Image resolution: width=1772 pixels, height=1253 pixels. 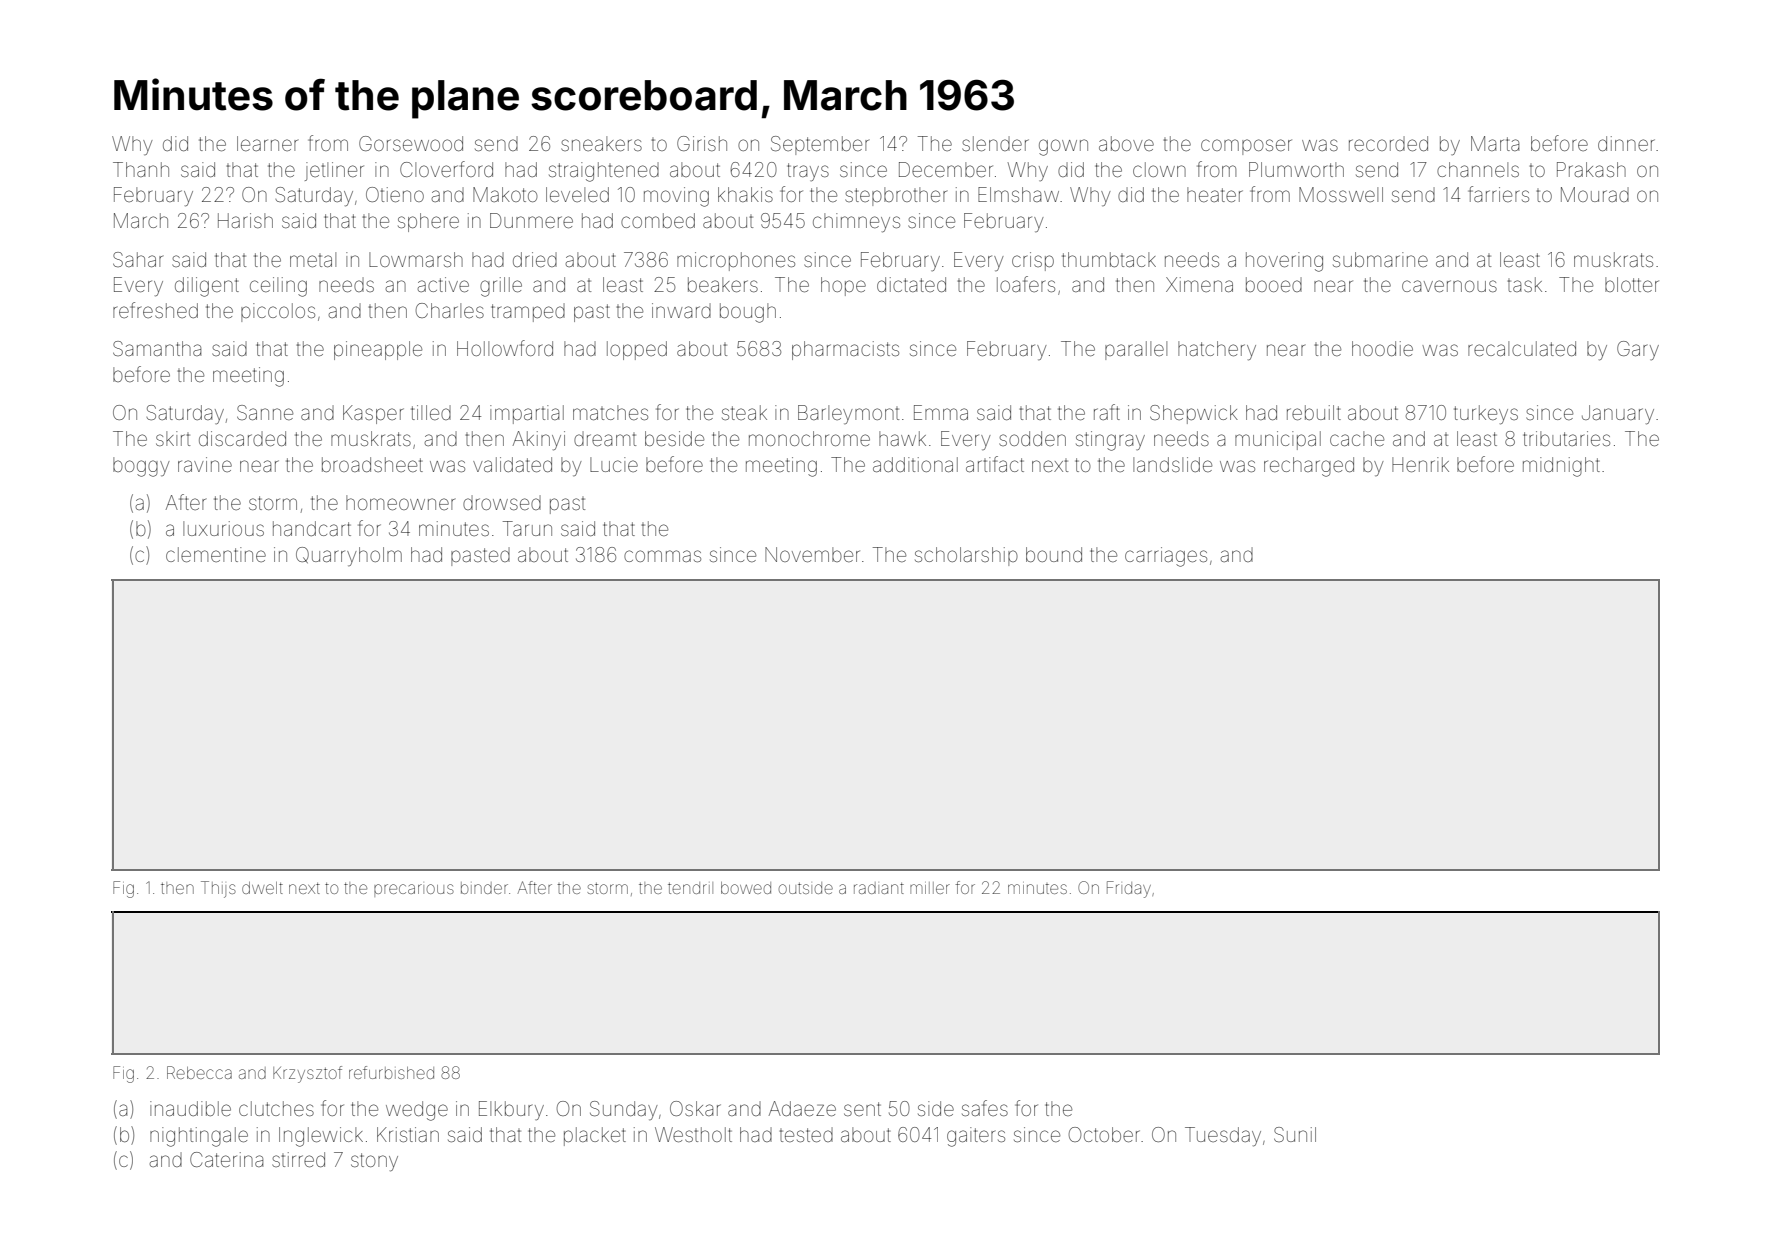 I want to click on bound, so click(x=1054, y=554).
